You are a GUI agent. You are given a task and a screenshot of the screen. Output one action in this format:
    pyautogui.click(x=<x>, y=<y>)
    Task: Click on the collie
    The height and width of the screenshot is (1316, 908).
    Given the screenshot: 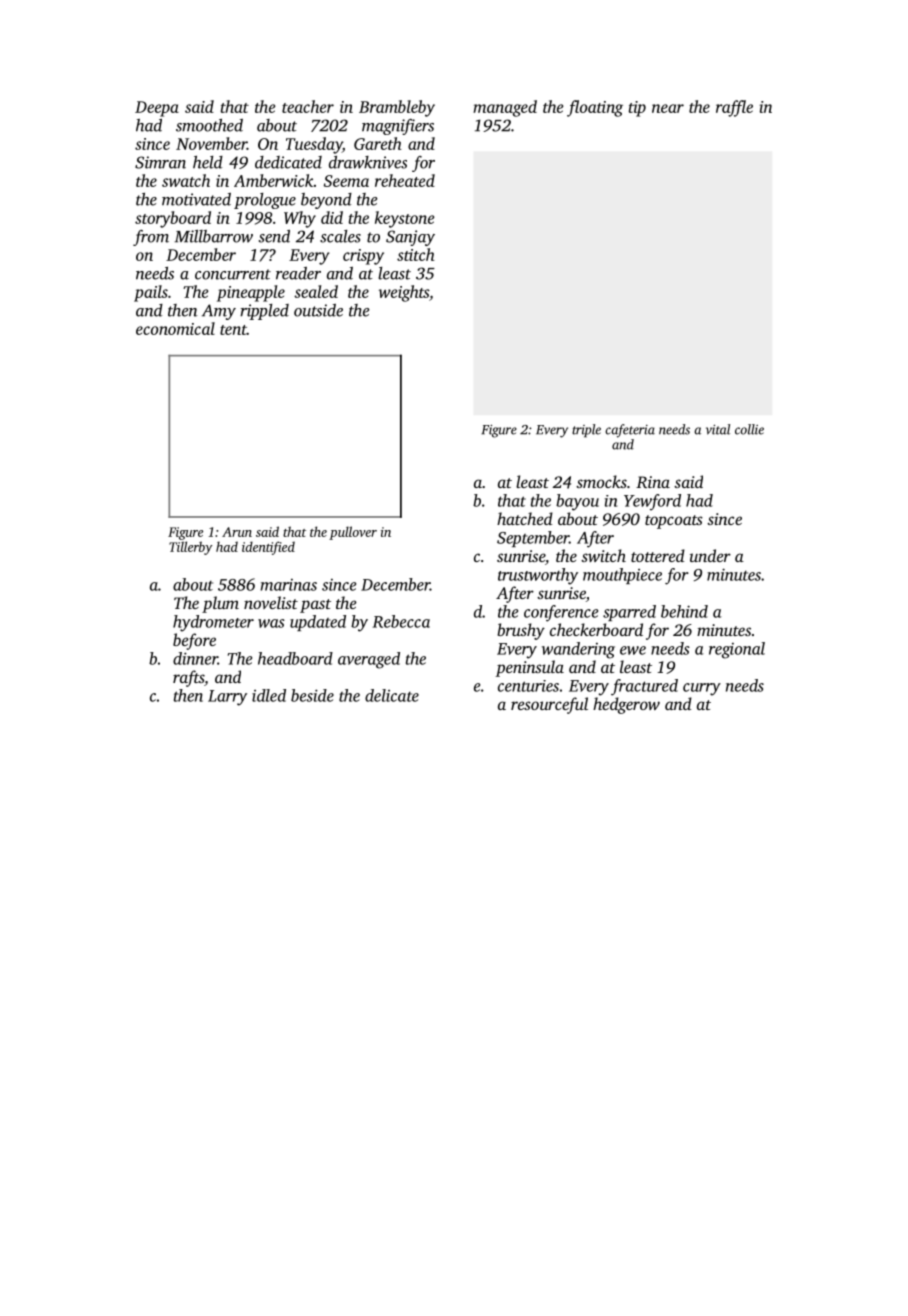 What is the action you would take?
    pyautogui.click(x=749, y=429)
